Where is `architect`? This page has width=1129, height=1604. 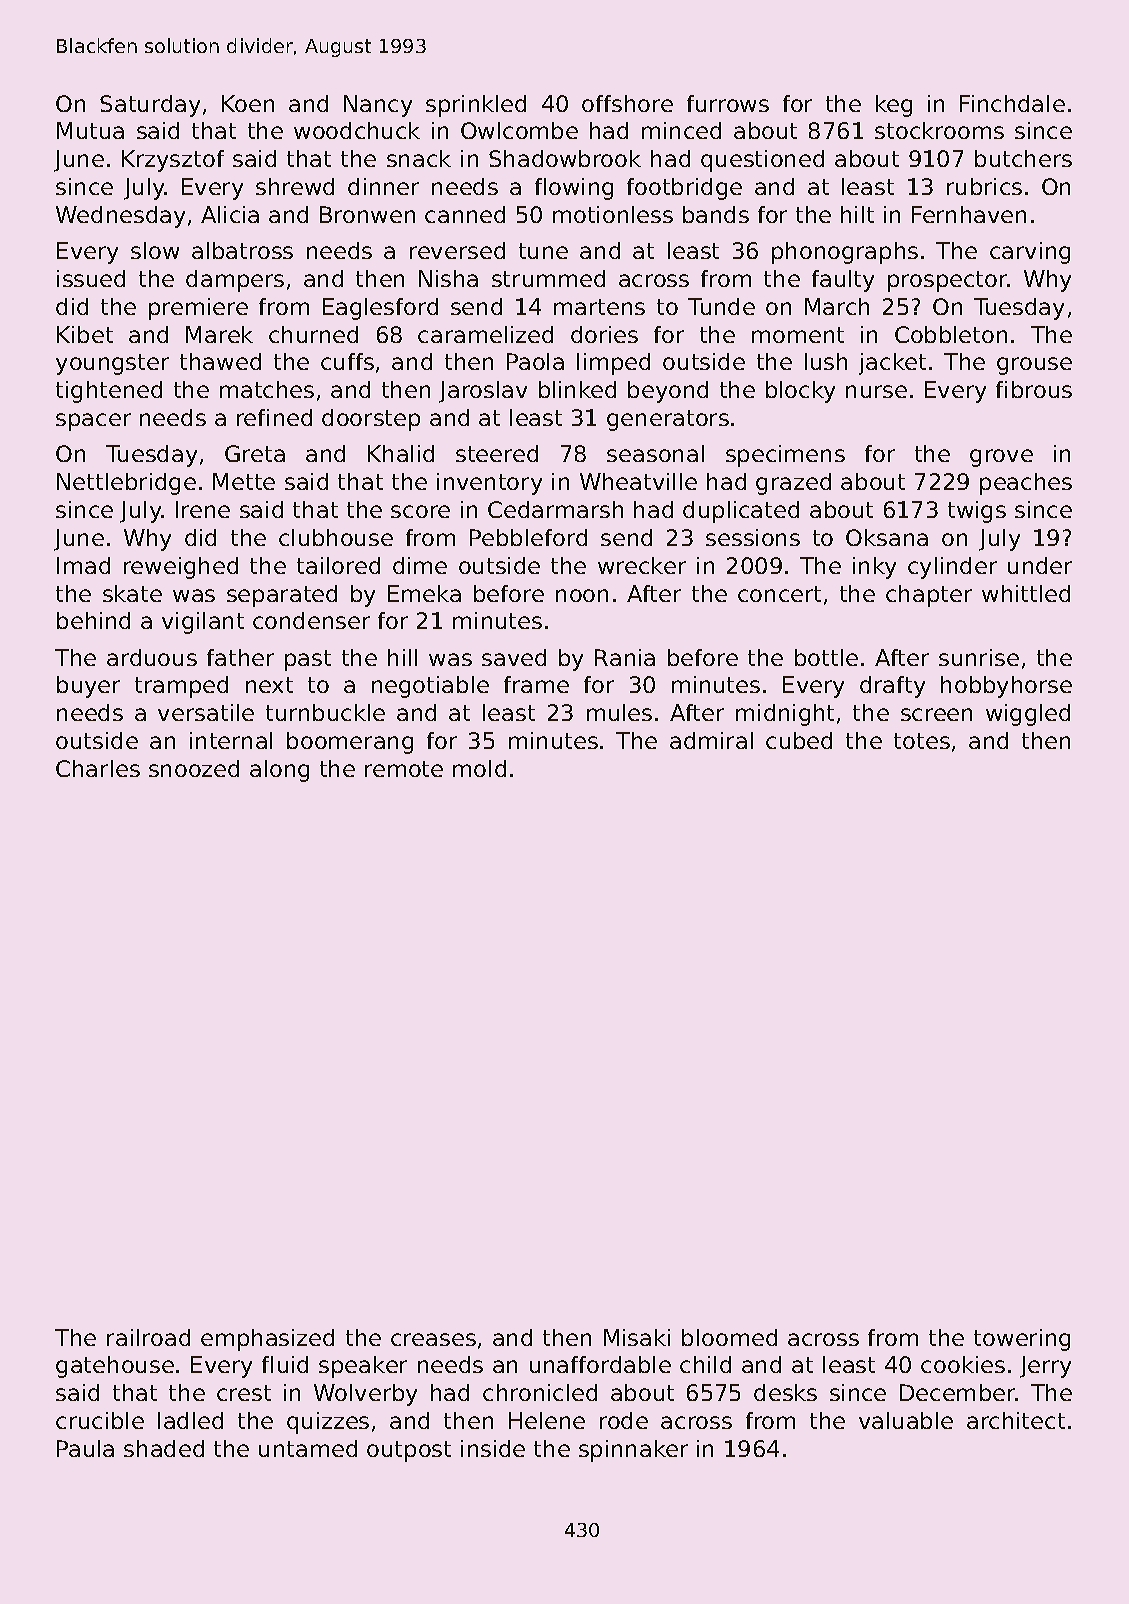
architect is located at coordinates (1016, 1420).
